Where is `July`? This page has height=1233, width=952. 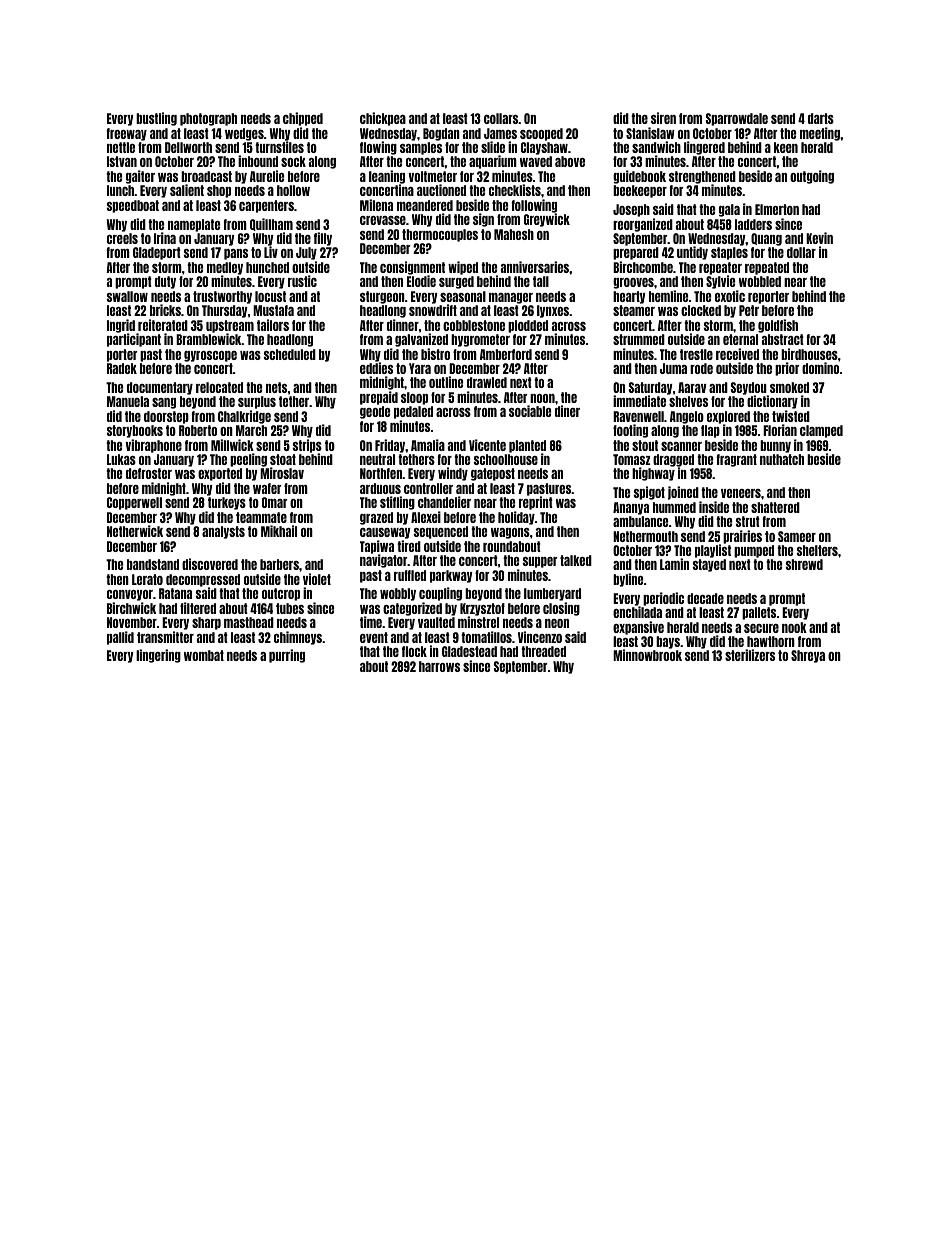 July is located at coordinates (306, 253).
